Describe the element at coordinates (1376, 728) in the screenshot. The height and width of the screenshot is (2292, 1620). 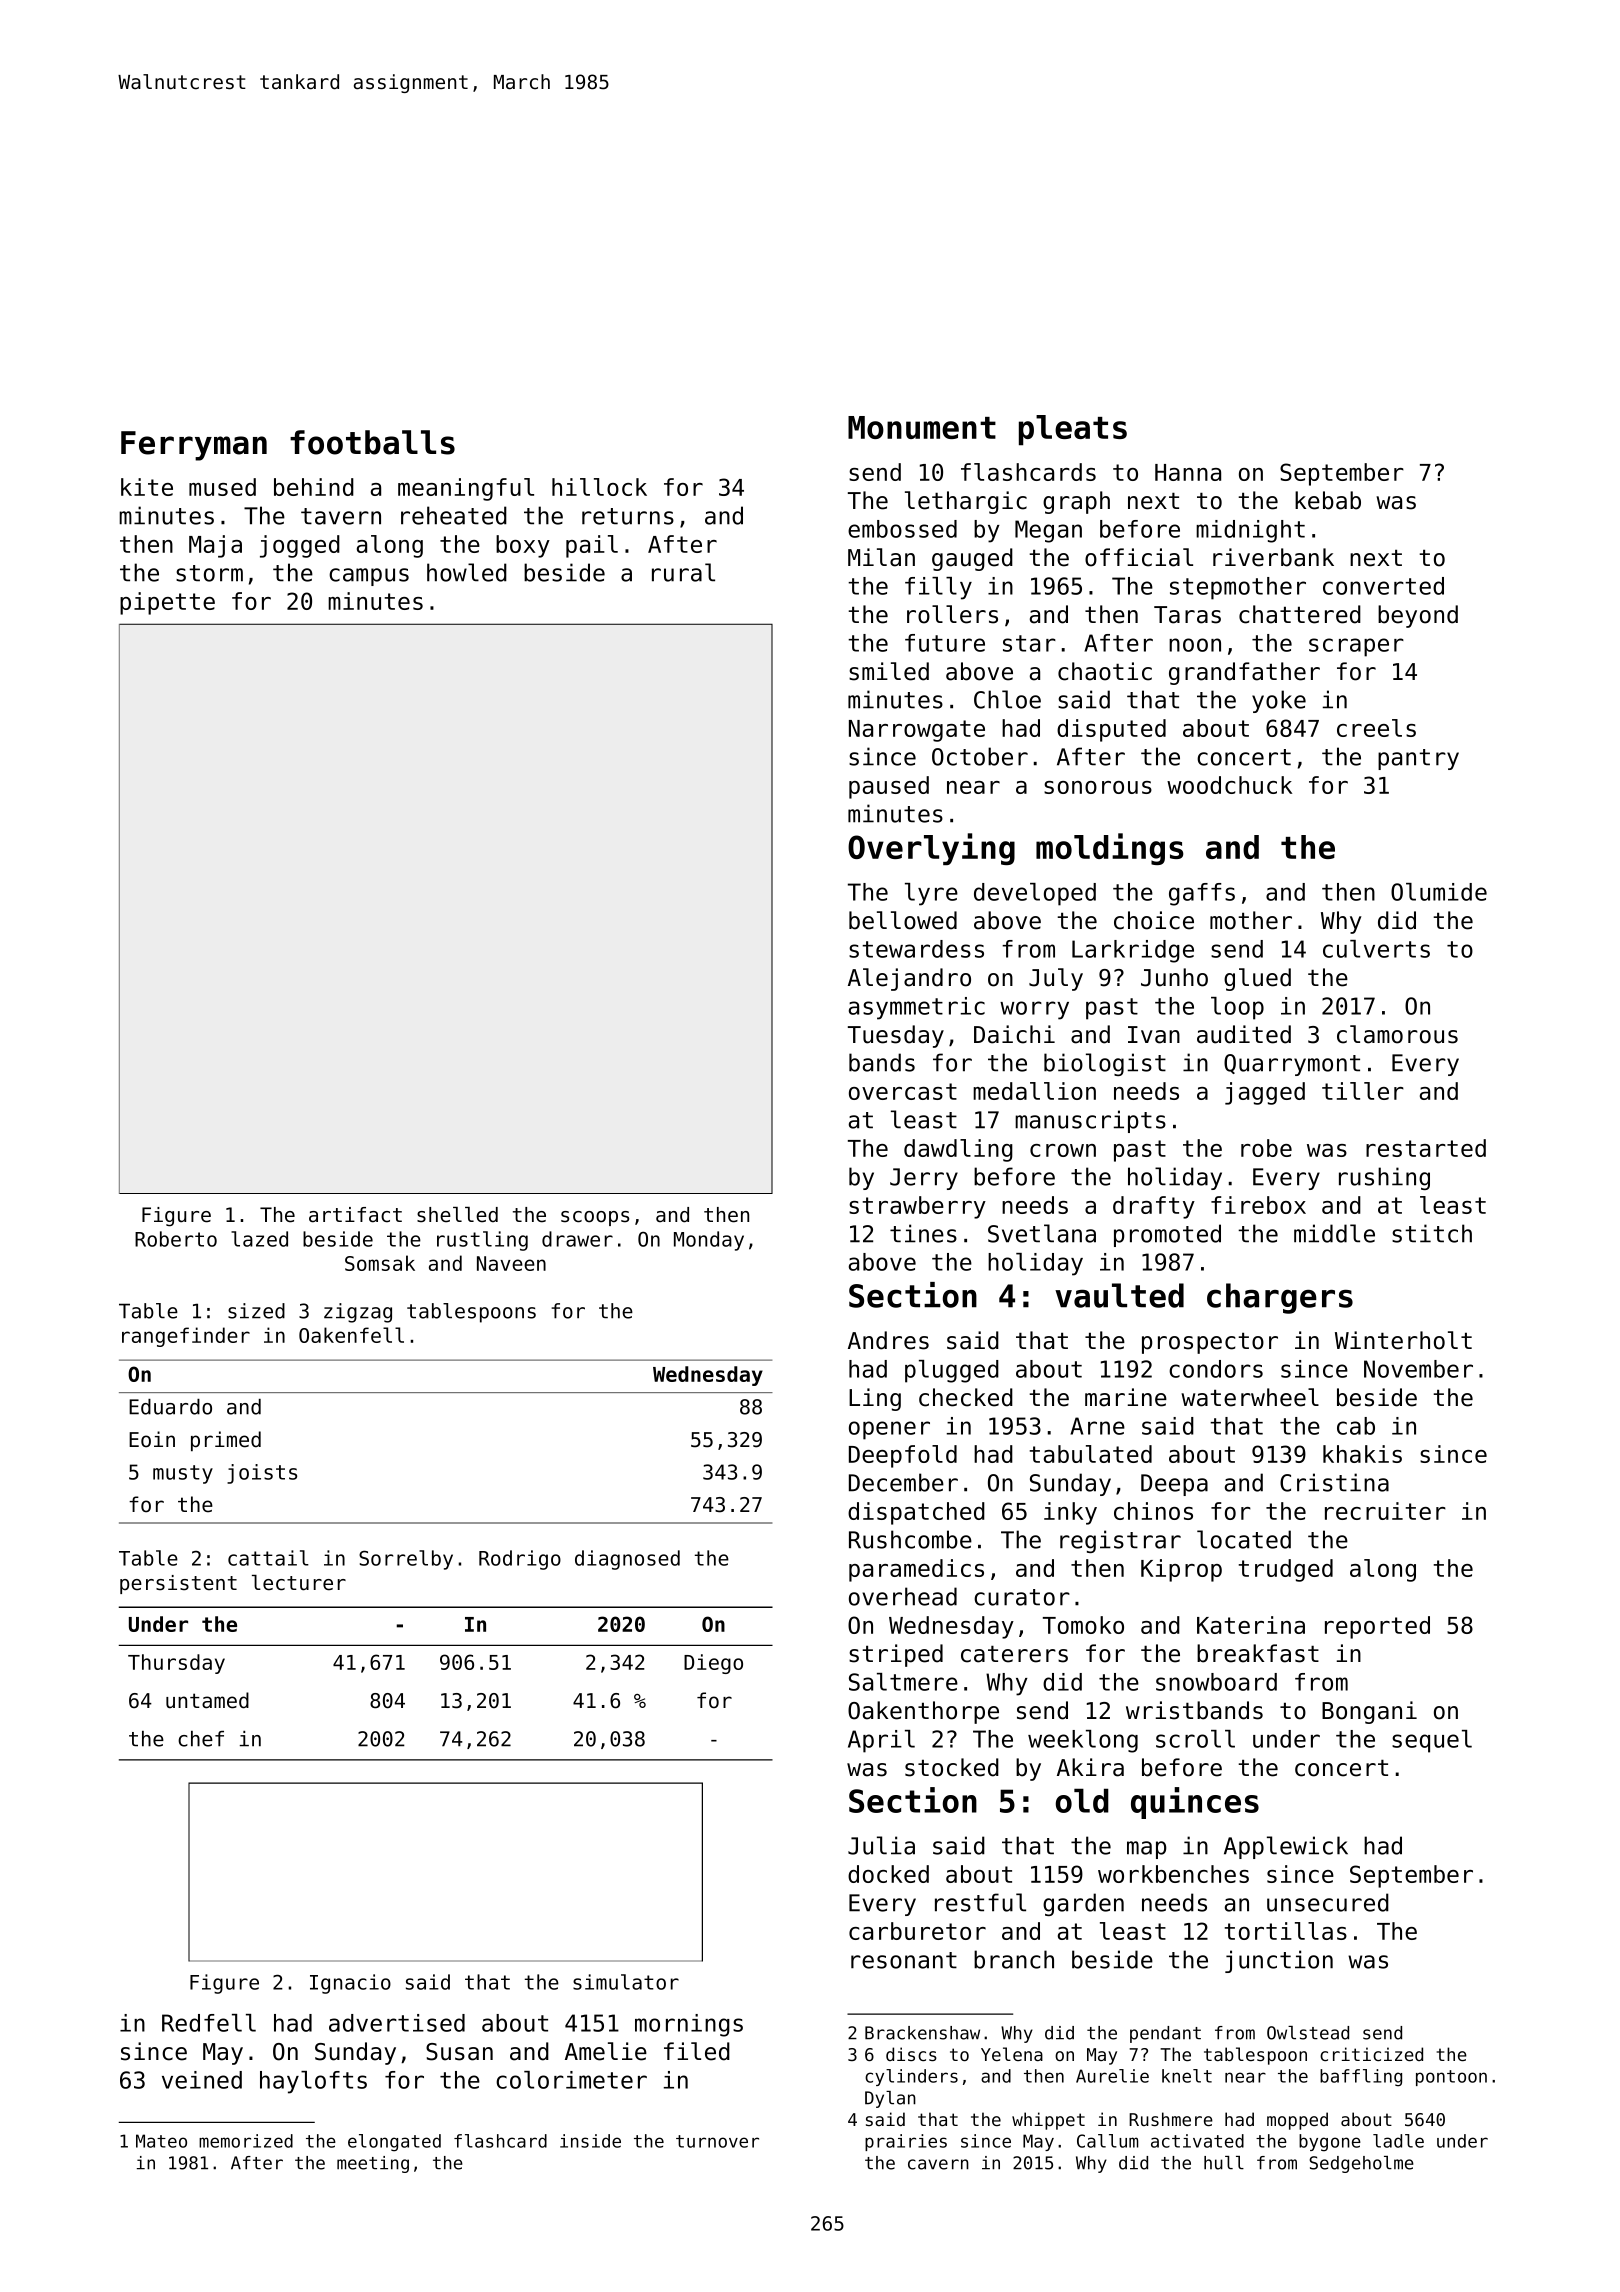
I see `creels` at that location.
